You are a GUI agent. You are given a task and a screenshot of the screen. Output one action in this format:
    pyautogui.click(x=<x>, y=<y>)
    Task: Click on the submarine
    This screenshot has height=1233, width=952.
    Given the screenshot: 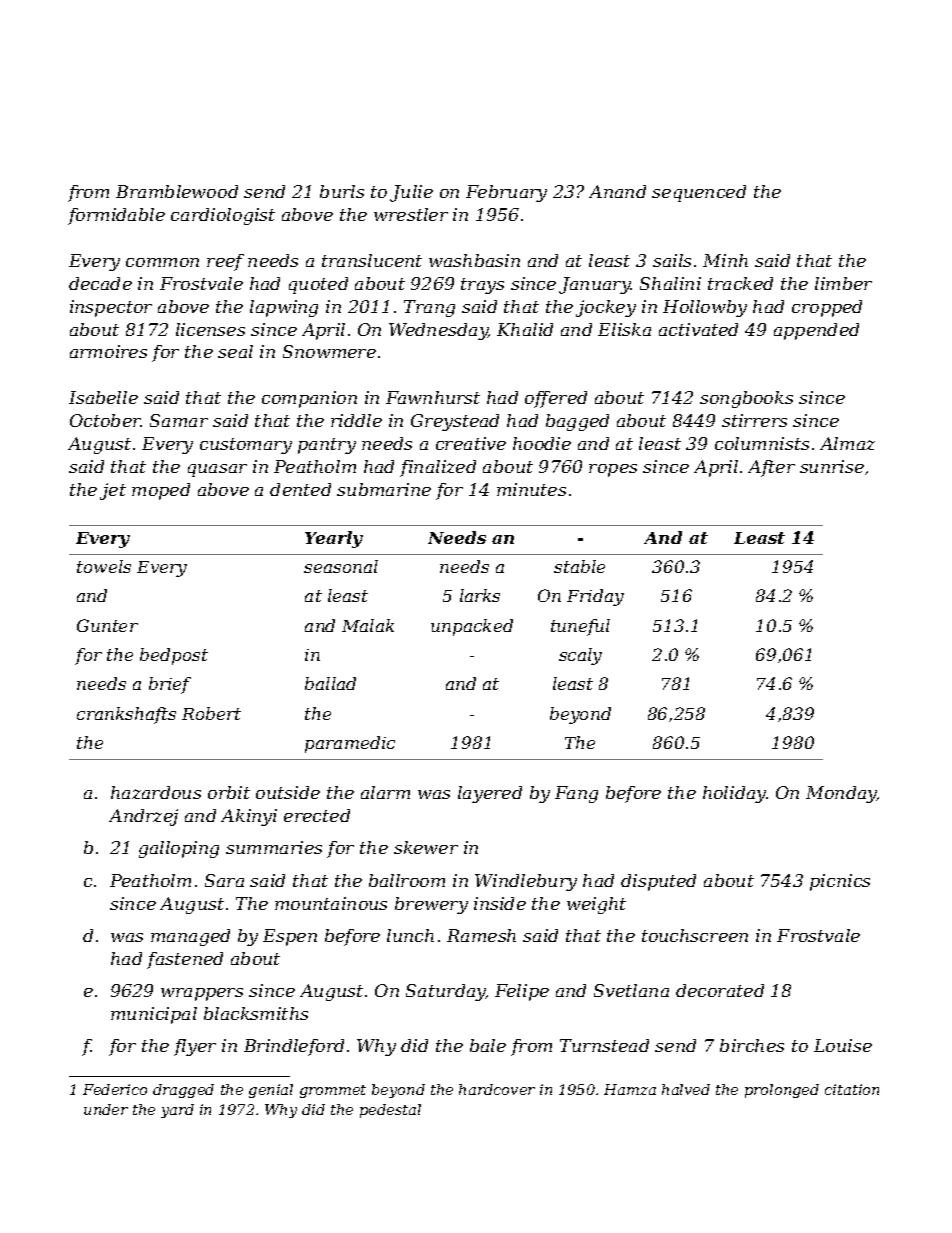 What is the action you would take?
    pyautogui.click(x=384, y=489)
